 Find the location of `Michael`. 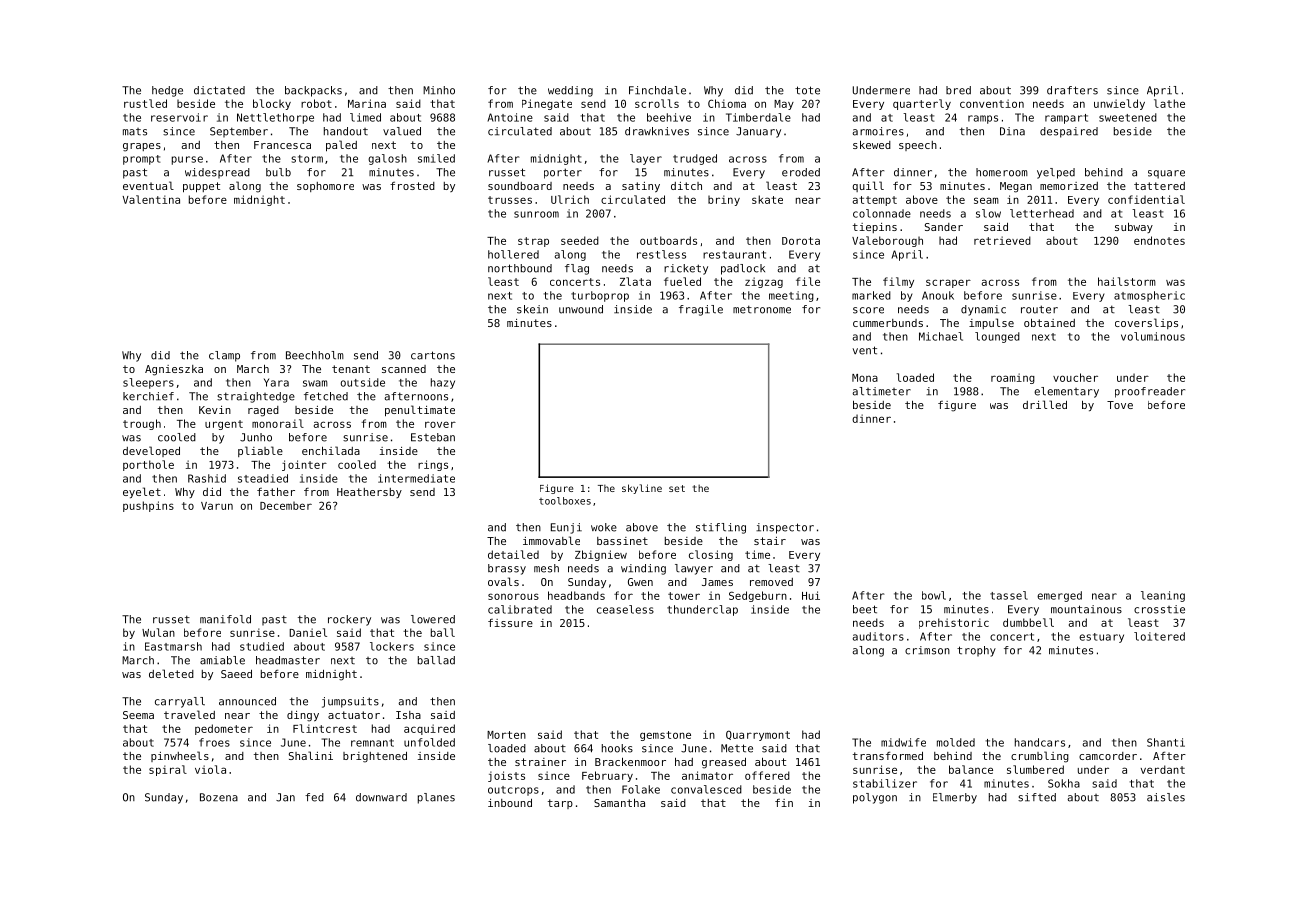

Michael is located at coordinates (941, 336).
